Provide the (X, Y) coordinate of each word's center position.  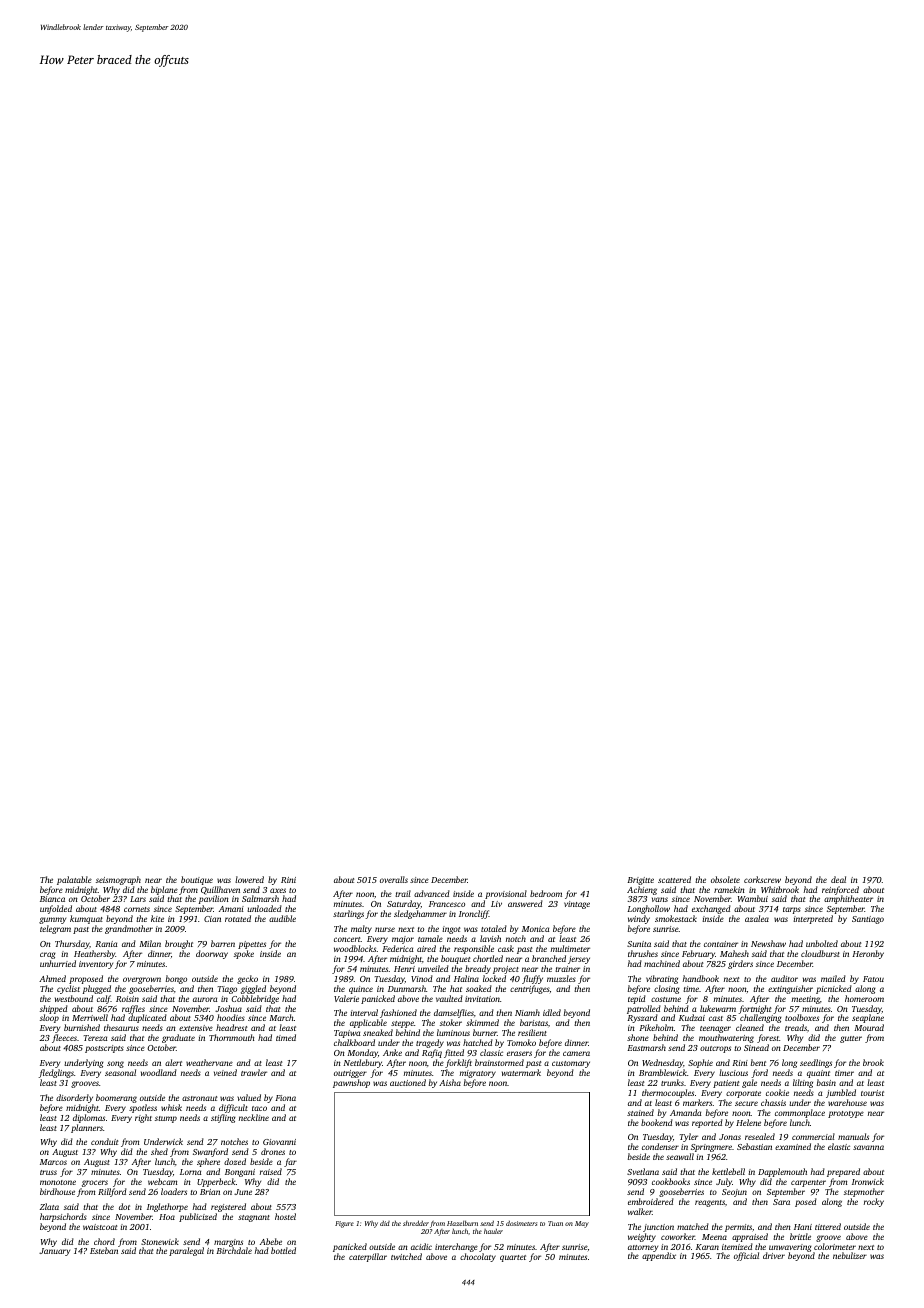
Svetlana (643, 1171)
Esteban (104, 1251)
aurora (205, 999)
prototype (846, 1114)
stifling (223, 1118)
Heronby (868, 954)
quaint (818, 1074)
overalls (394, 879)
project (506, 970)
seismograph (118, 880)
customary (571, 1064)
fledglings (56, 1073)
